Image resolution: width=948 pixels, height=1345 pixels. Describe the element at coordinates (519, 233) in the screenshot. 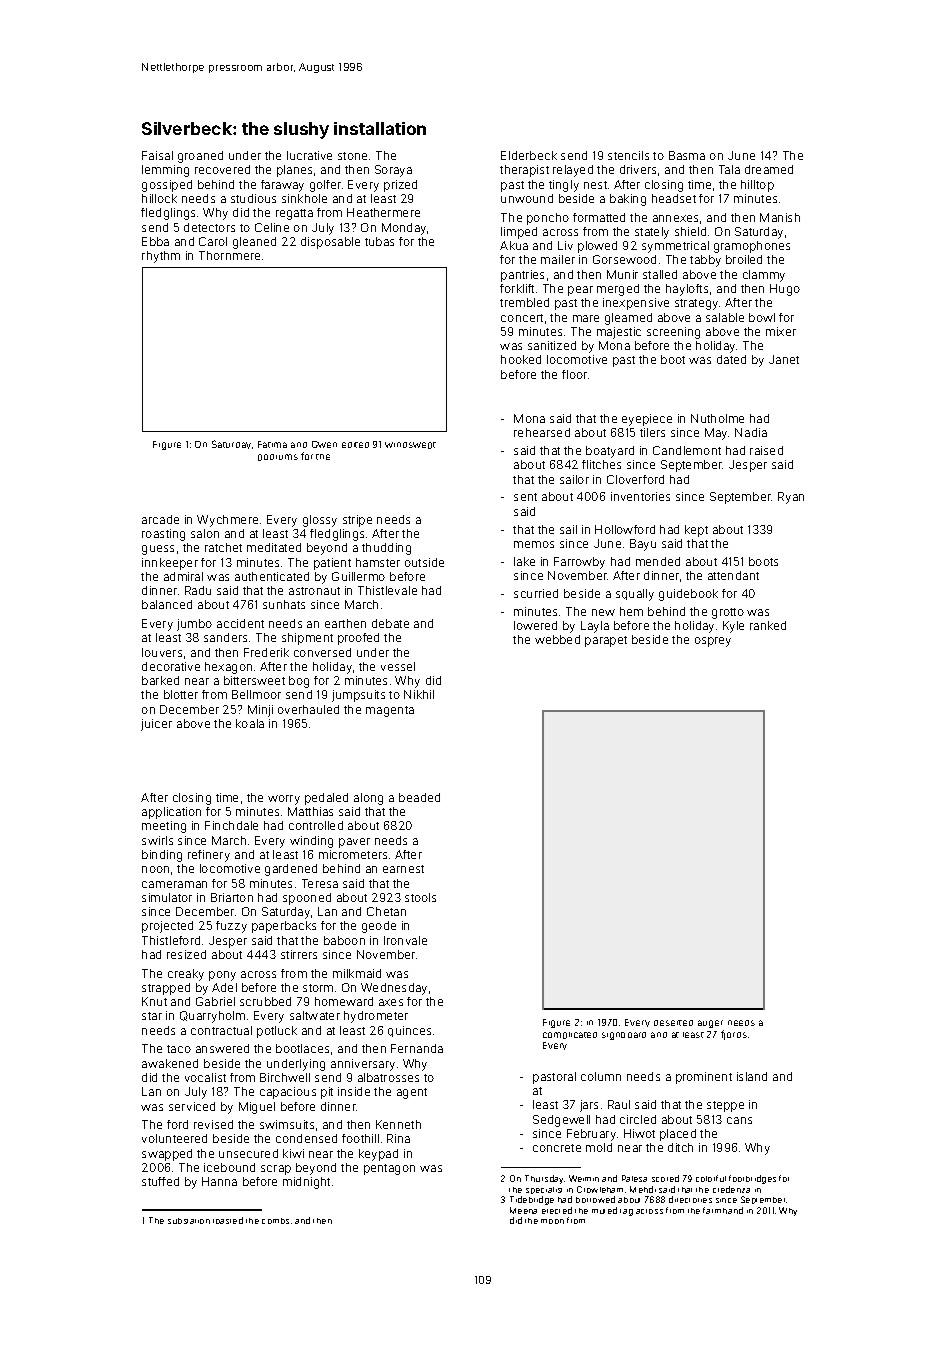

I see `limped` at that location.
